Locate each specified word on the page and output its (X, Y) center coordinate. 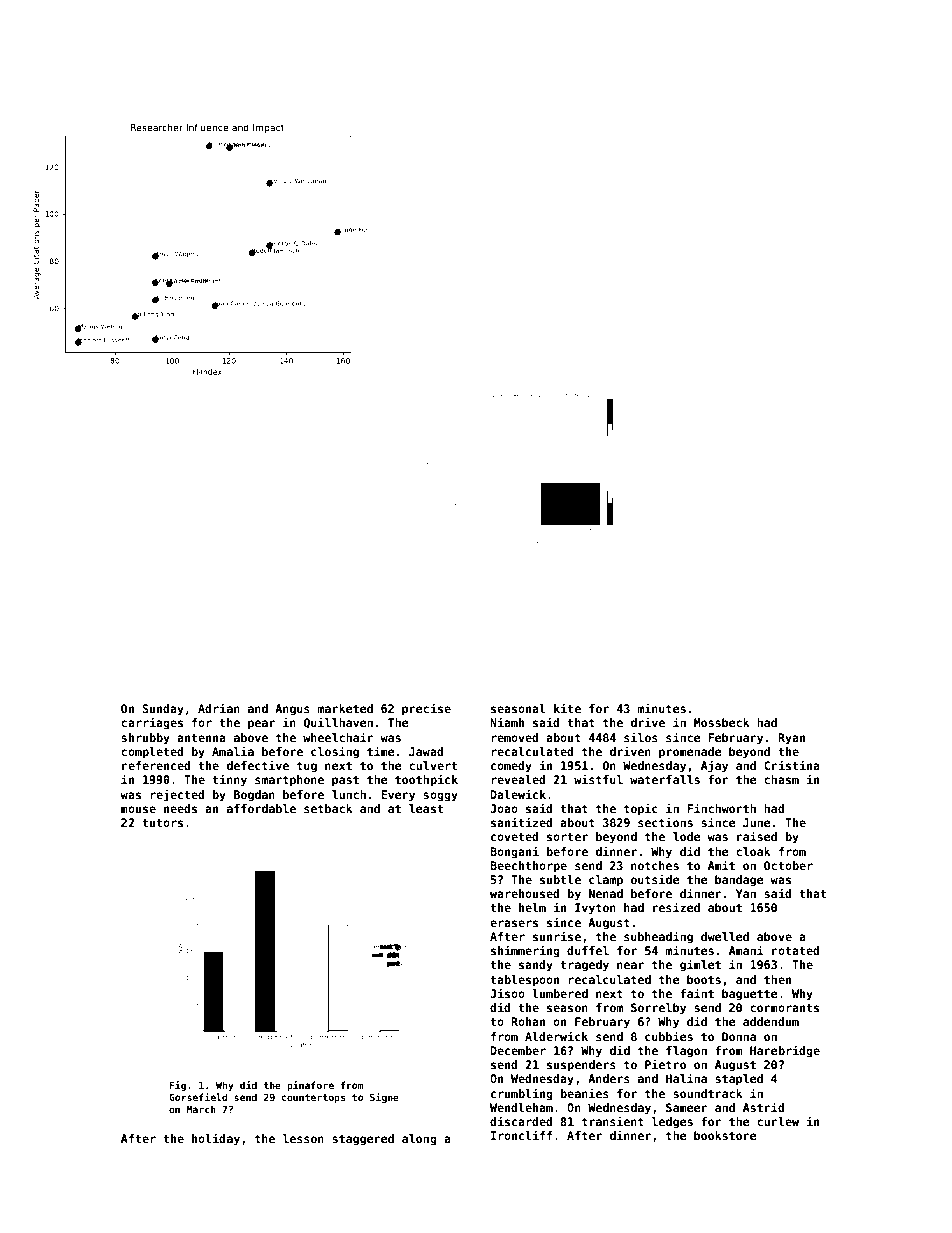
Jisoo (507, 993)
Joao (504, 808)
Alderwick (556, 1036)
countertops (313, 1098)
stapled (739, 1080)
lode (687, 836)
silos (641, 737)
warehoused (525, 893)
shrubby (145, 739)
